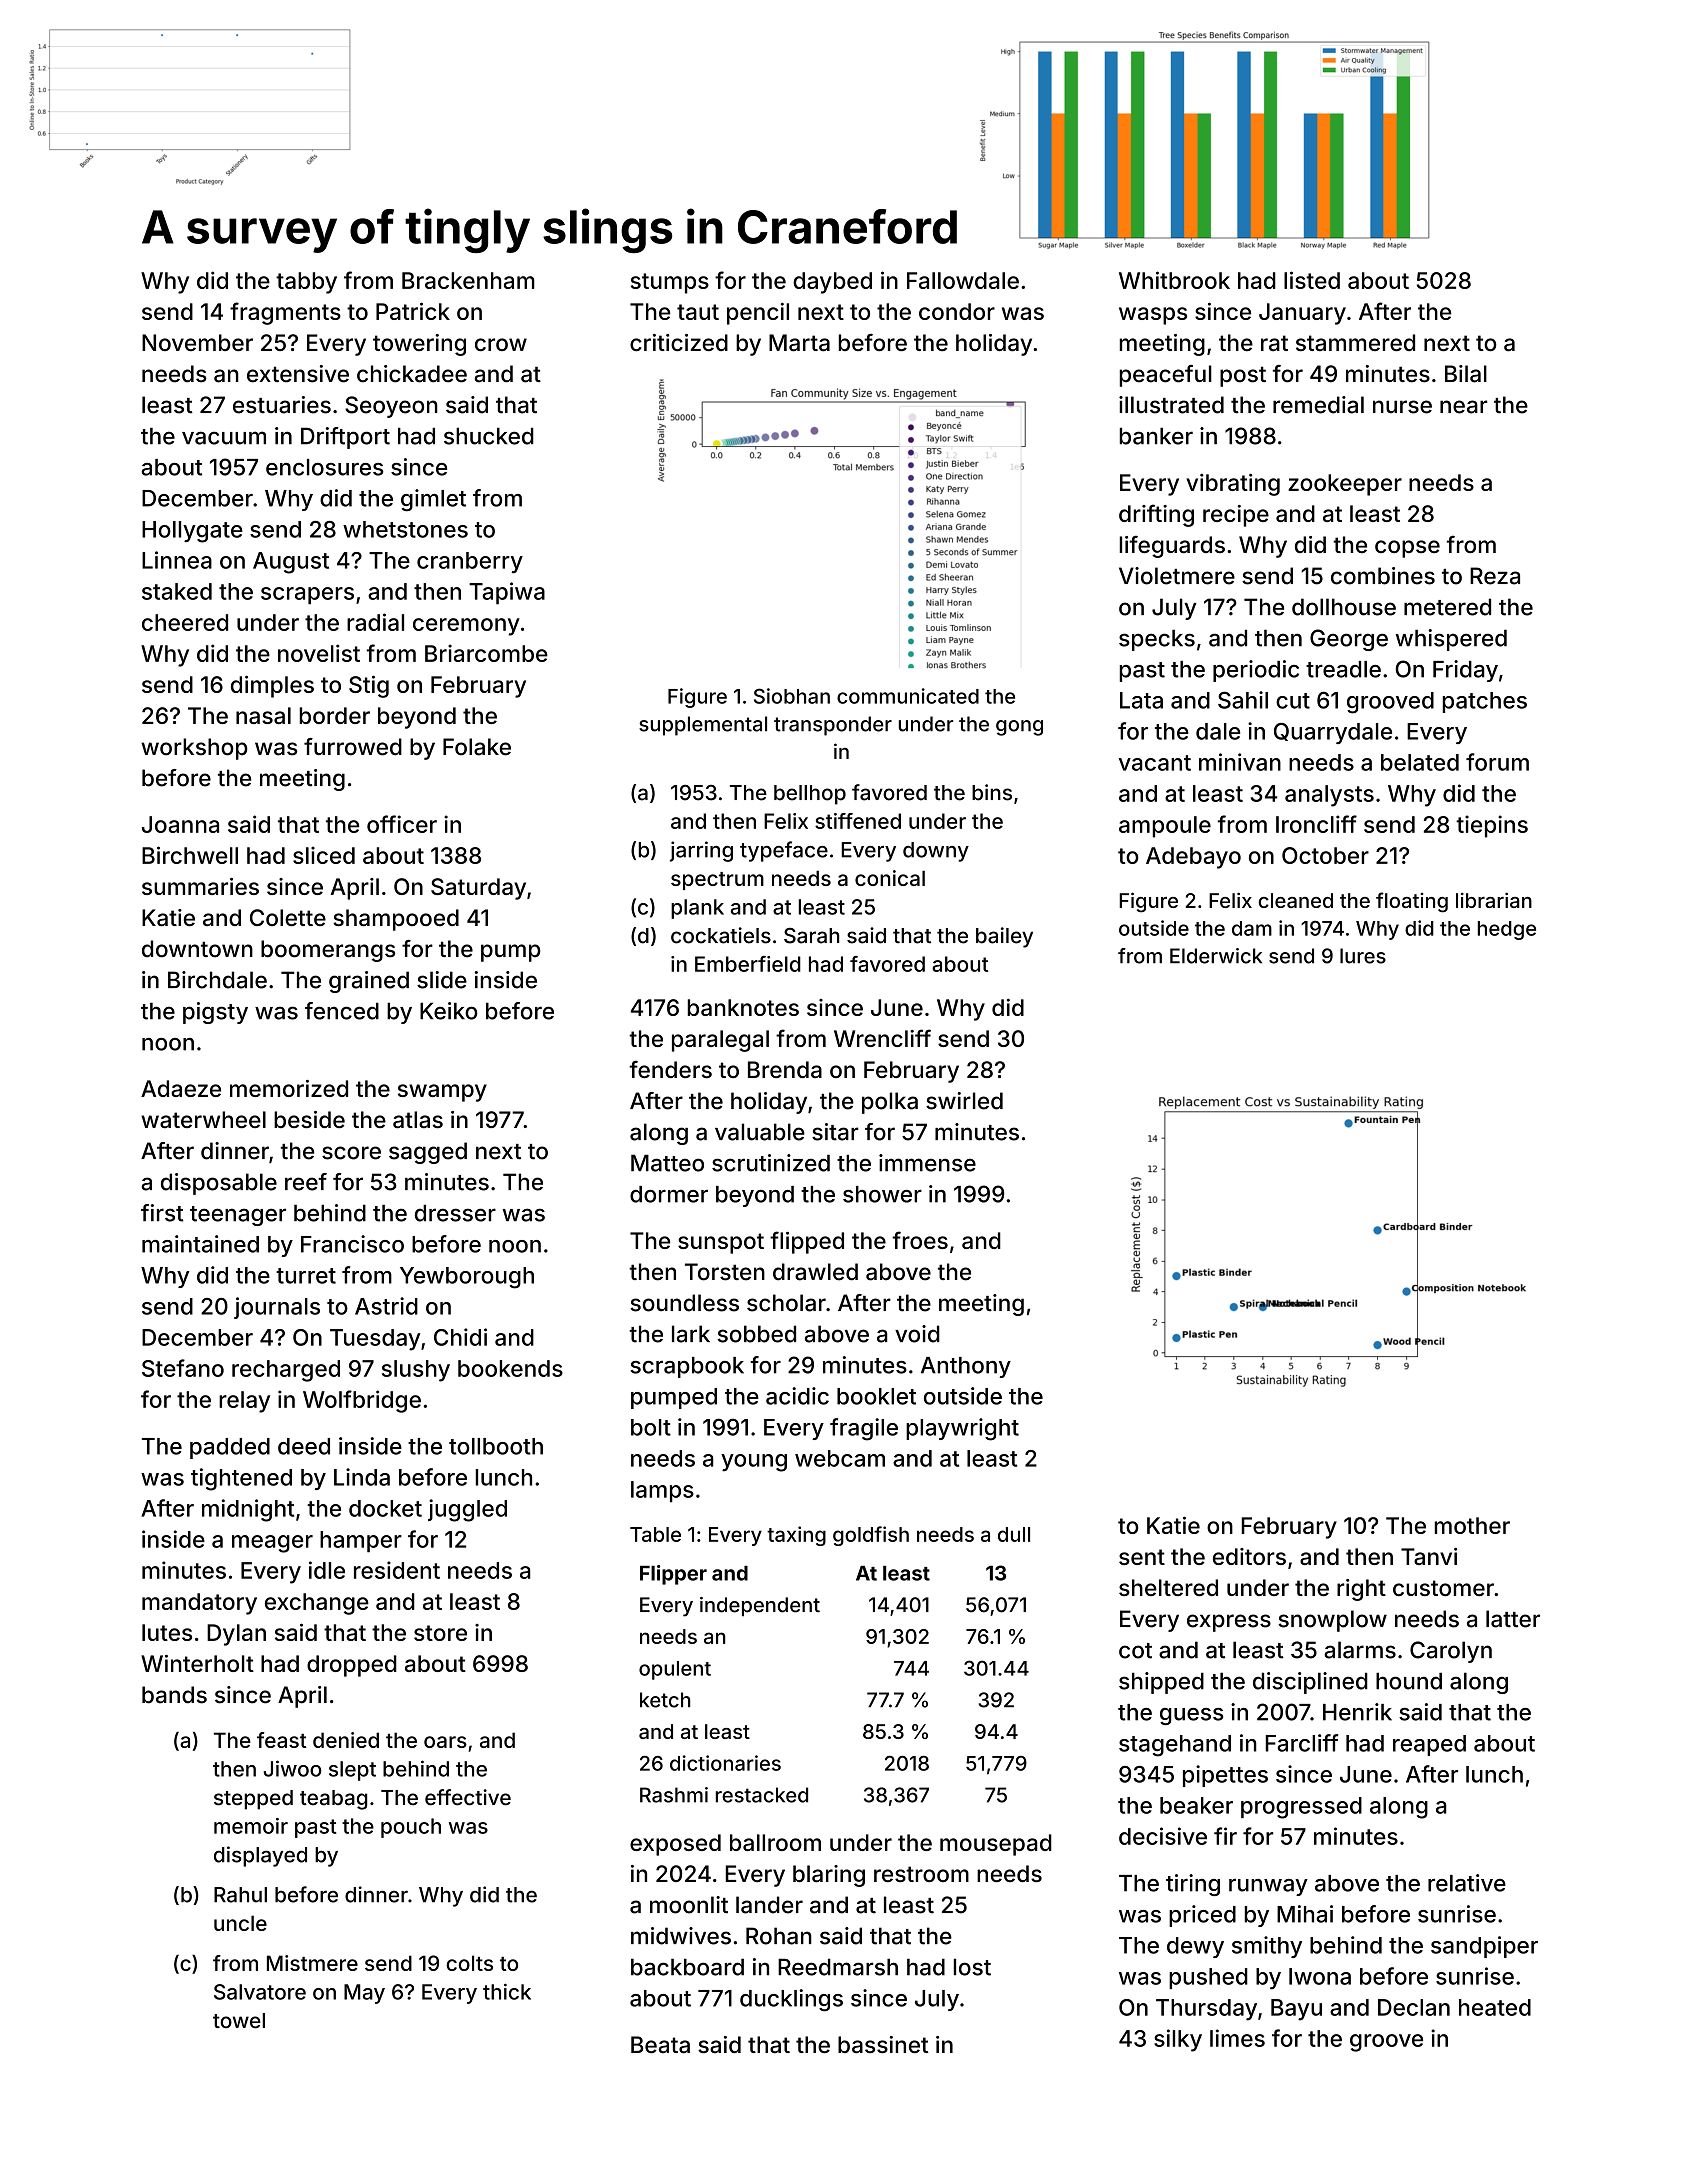 Image resolution: width=1683 pixels, height=2178 pixels. Describe the element at coordinates (240, 1895) in the document. I see `Rahul` at that location.
